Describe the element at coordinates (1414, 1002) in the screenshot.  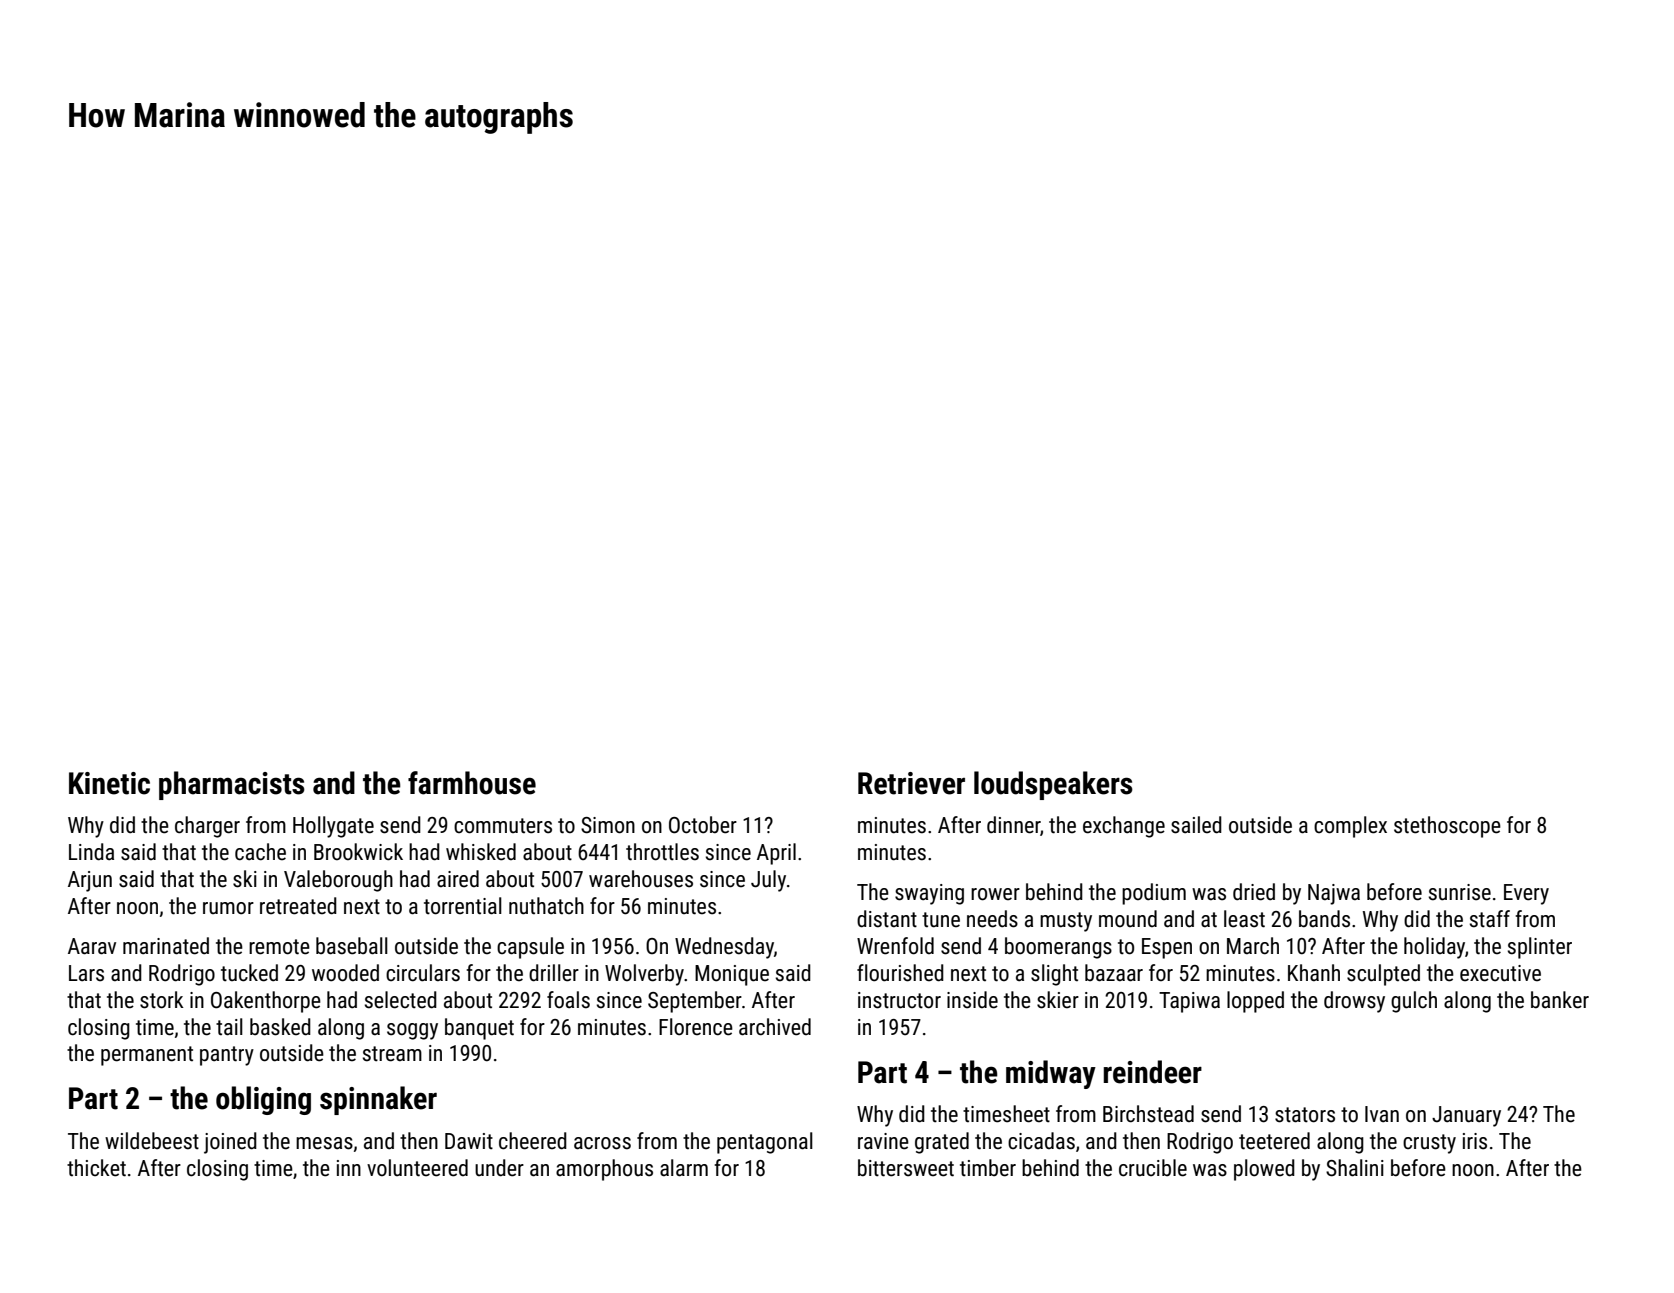
I see `gulch` at that location.
